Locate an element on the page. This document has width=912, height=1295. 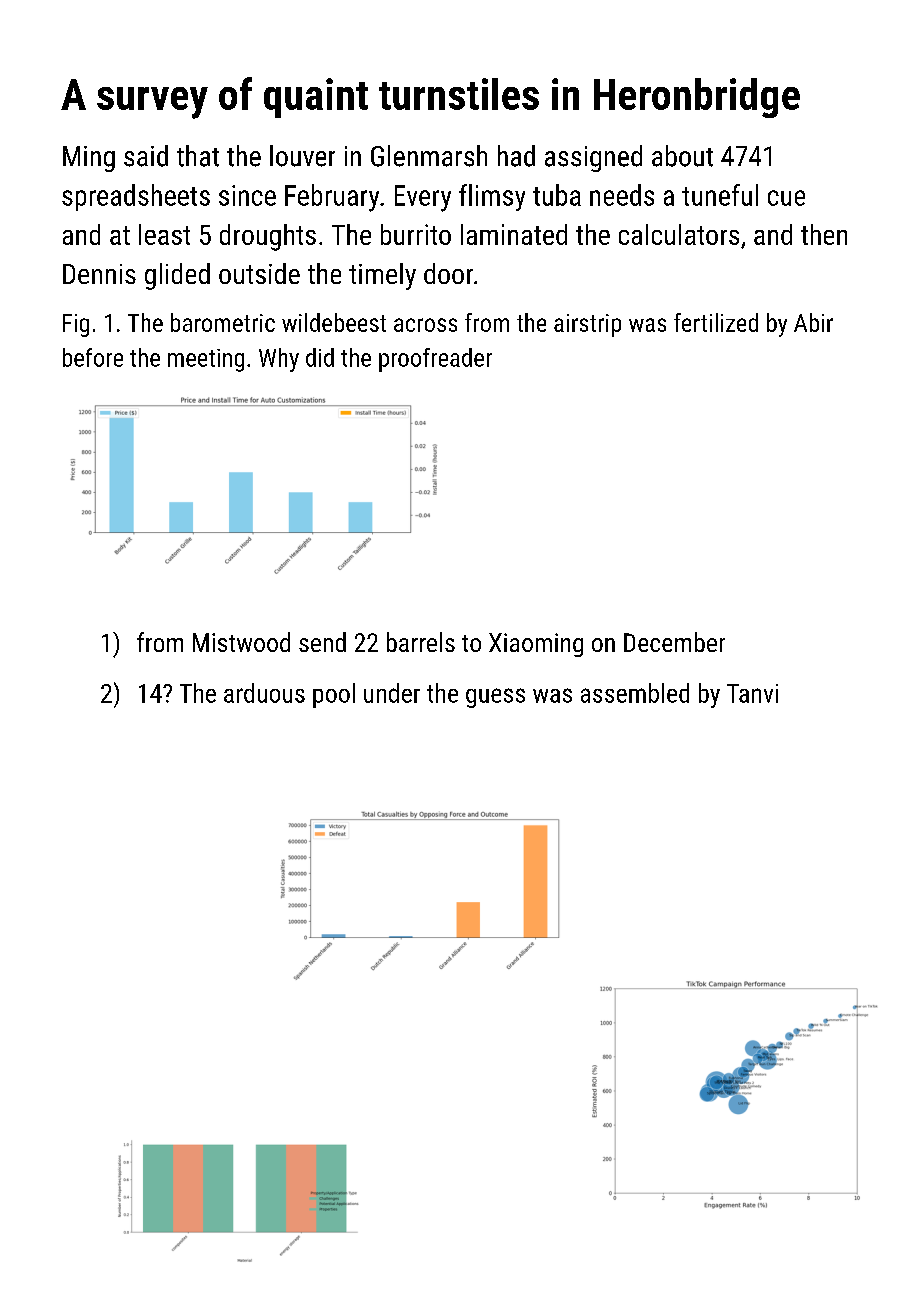
Tanvi is located at coordinates (752, 693).
